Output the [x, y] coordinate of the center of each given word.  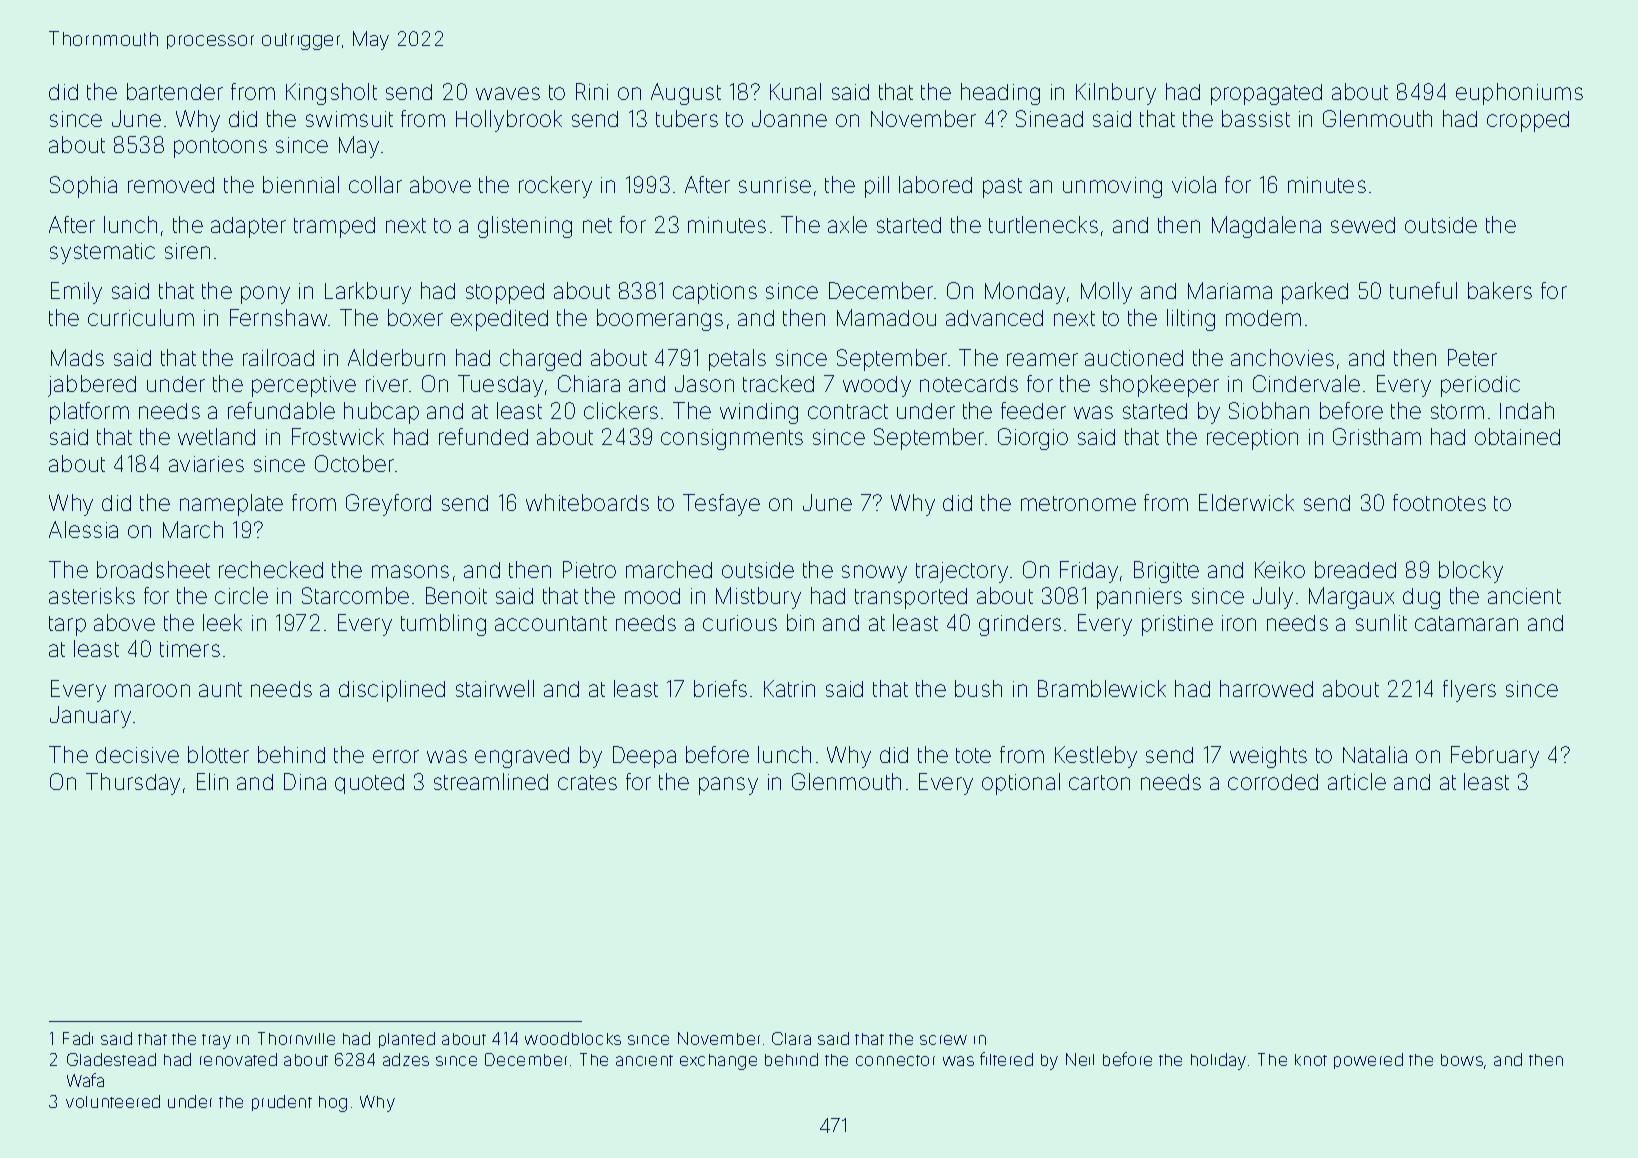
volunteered [113, 1101]
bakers [1500, 290]
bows [1462, 1060]
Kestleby [1096, 757]
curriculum [141, 317]
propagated [1266, 94]
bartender [175, 91]
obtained [1517, 436]
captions [715, 293]
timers [190, 649]
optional [1021, 784]
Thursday [133, 784]
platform [89, 413]
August [686, 94]
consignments [732, 439]
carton [1099, 782]
